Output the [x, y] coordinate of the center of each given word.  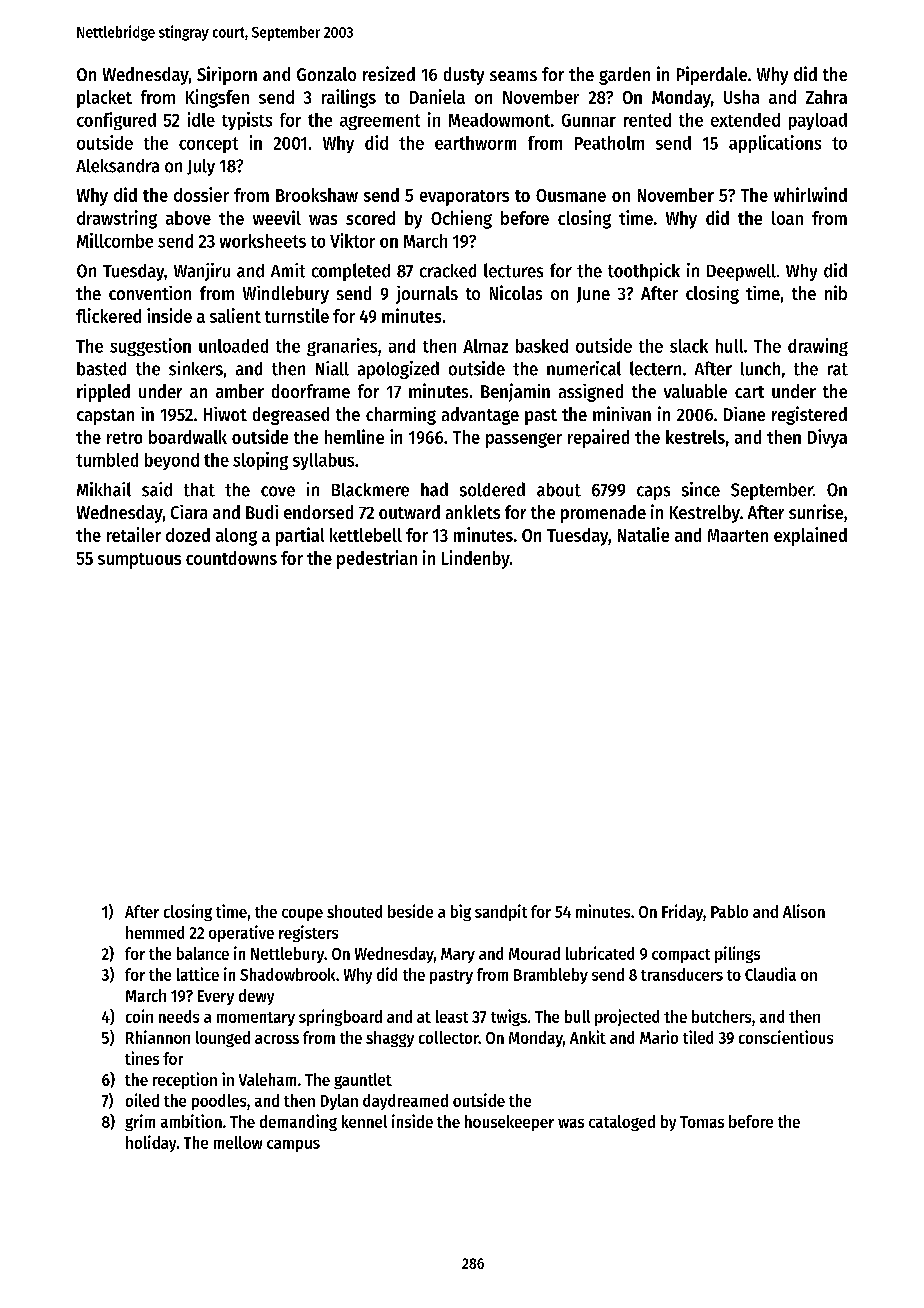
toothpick [644, 272]
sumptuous [139, 561]
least [452, 1016]
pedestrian [377, 559]
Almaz [485, 346]
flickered [108, 315]
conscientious [786, 1037]
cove [278, 491]
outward [409, 512]
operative [241, 933]
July [201, 167]
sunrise [816, 511]
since [701, 489]
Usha [741, 97]
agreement [380, 122]
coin [139, 1016]
